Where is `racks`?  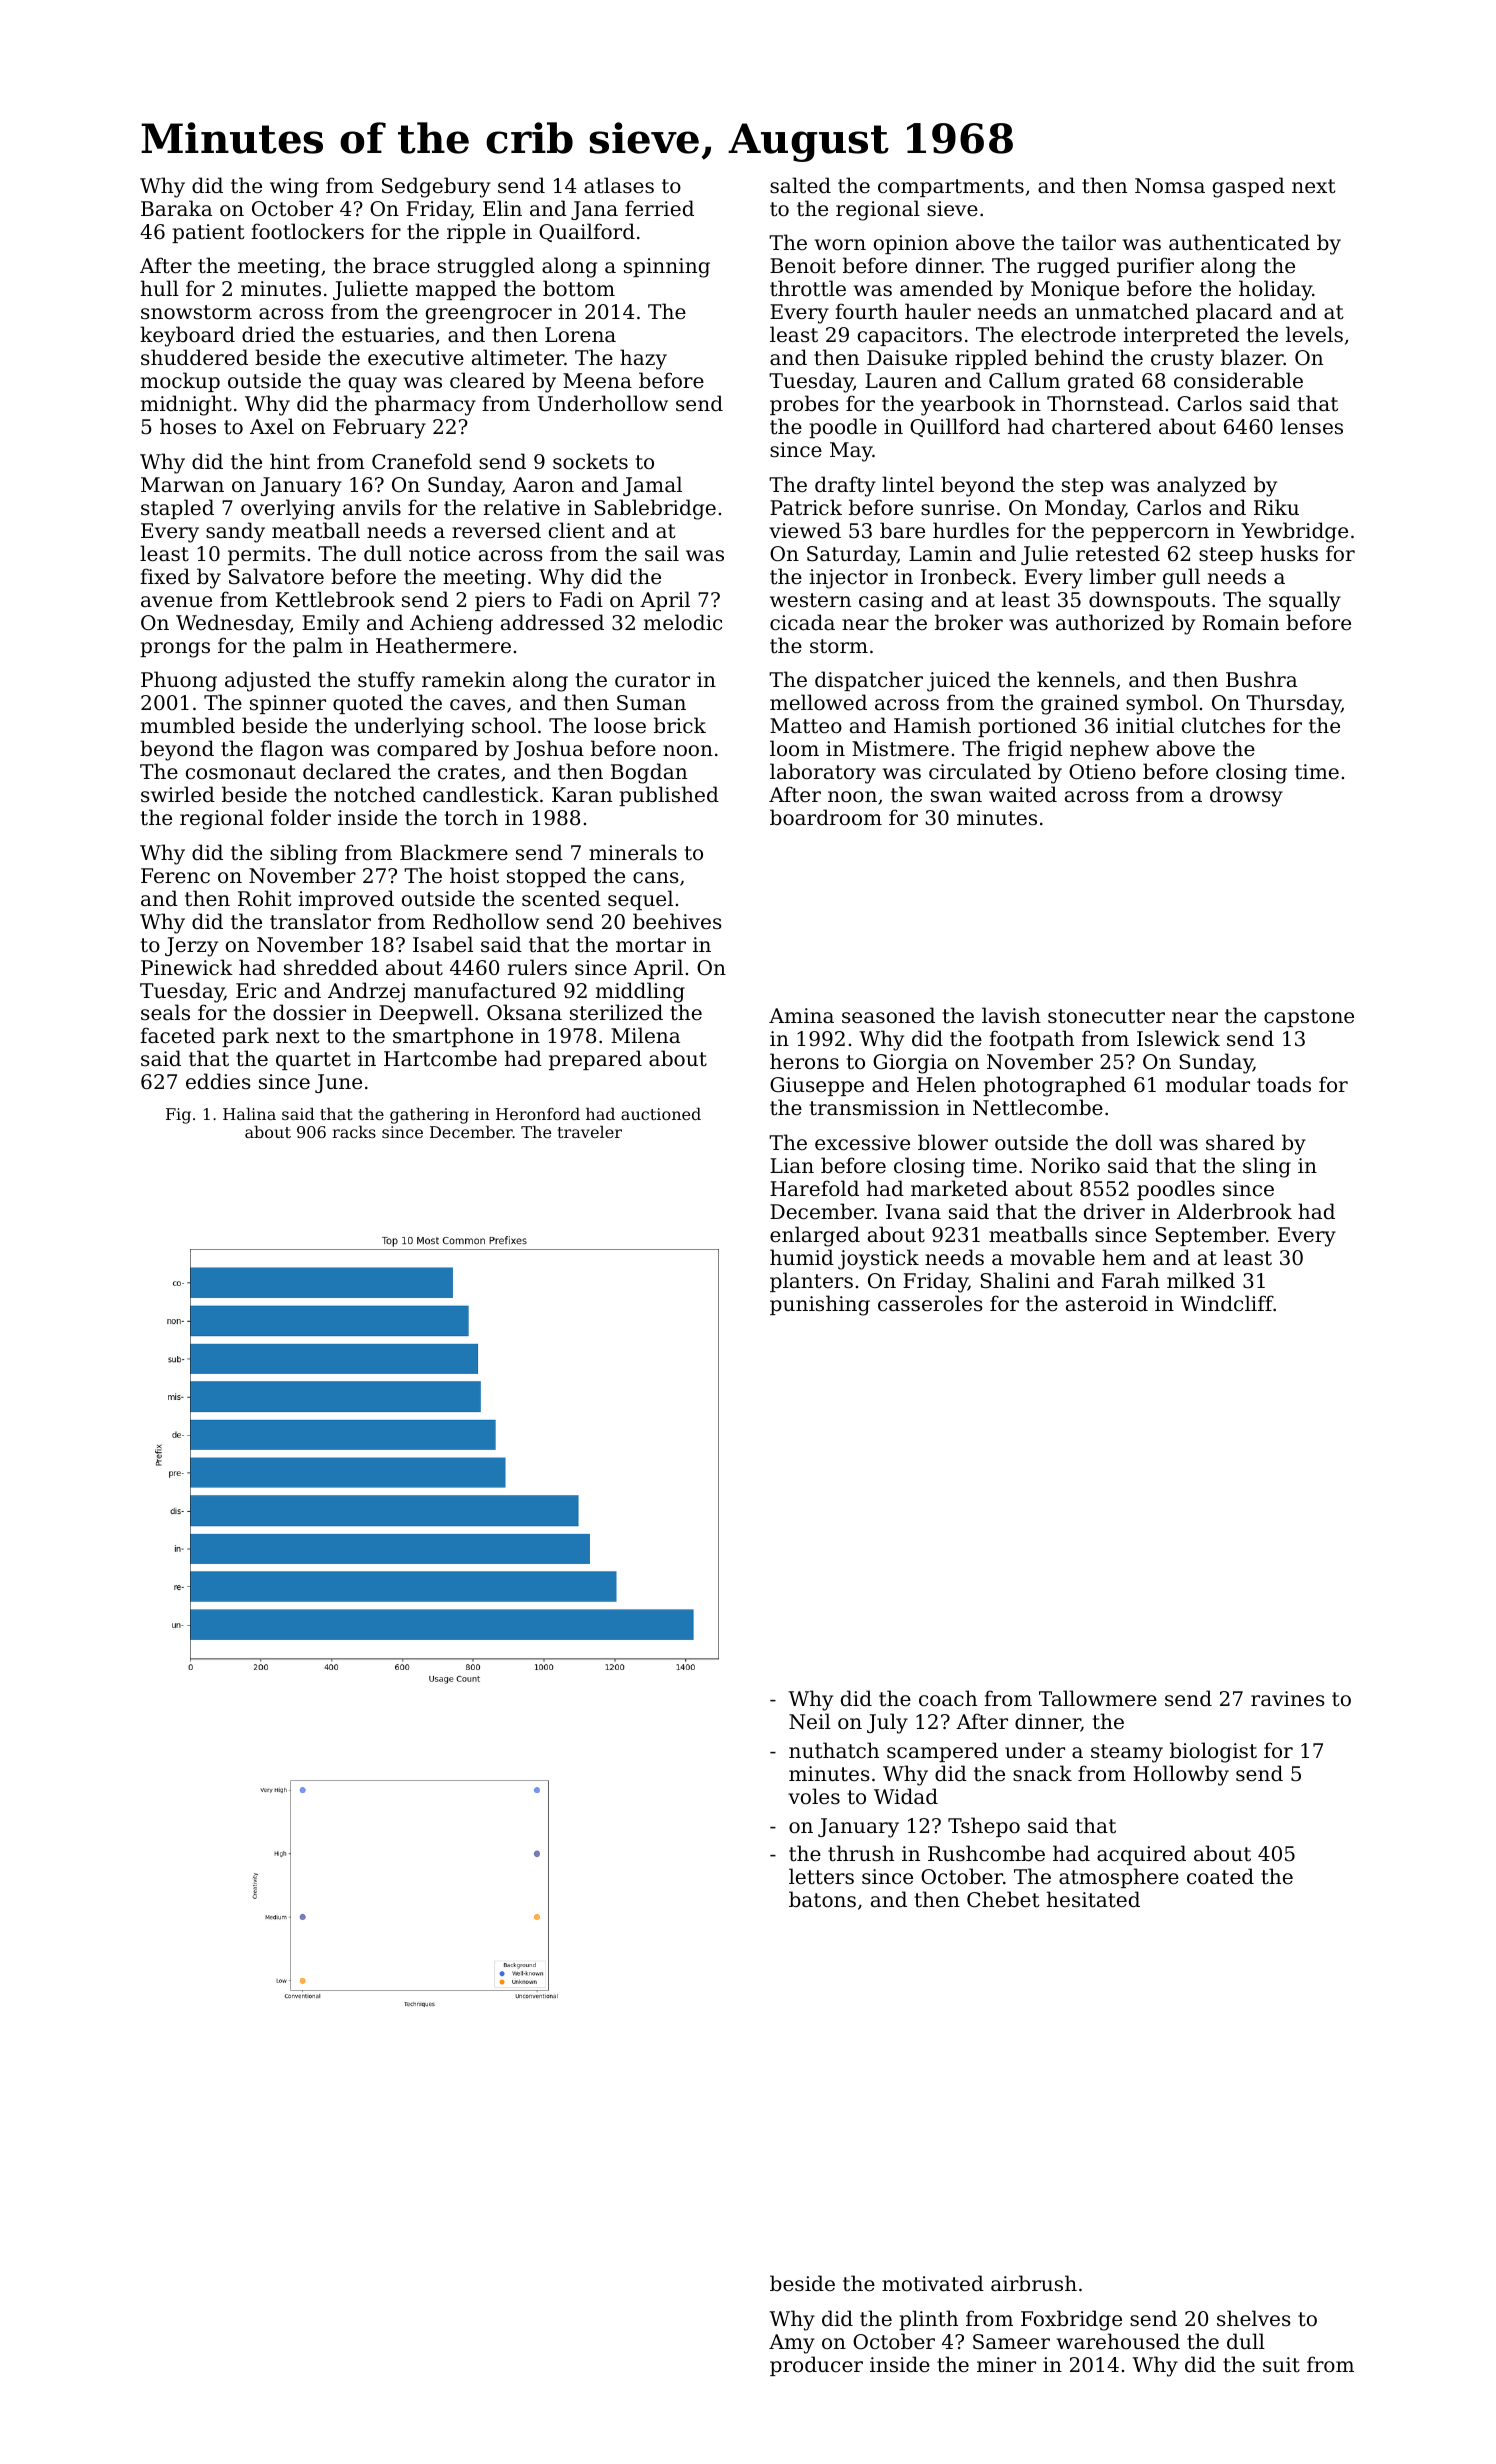 racks is located at coordinates (354, 1131).
